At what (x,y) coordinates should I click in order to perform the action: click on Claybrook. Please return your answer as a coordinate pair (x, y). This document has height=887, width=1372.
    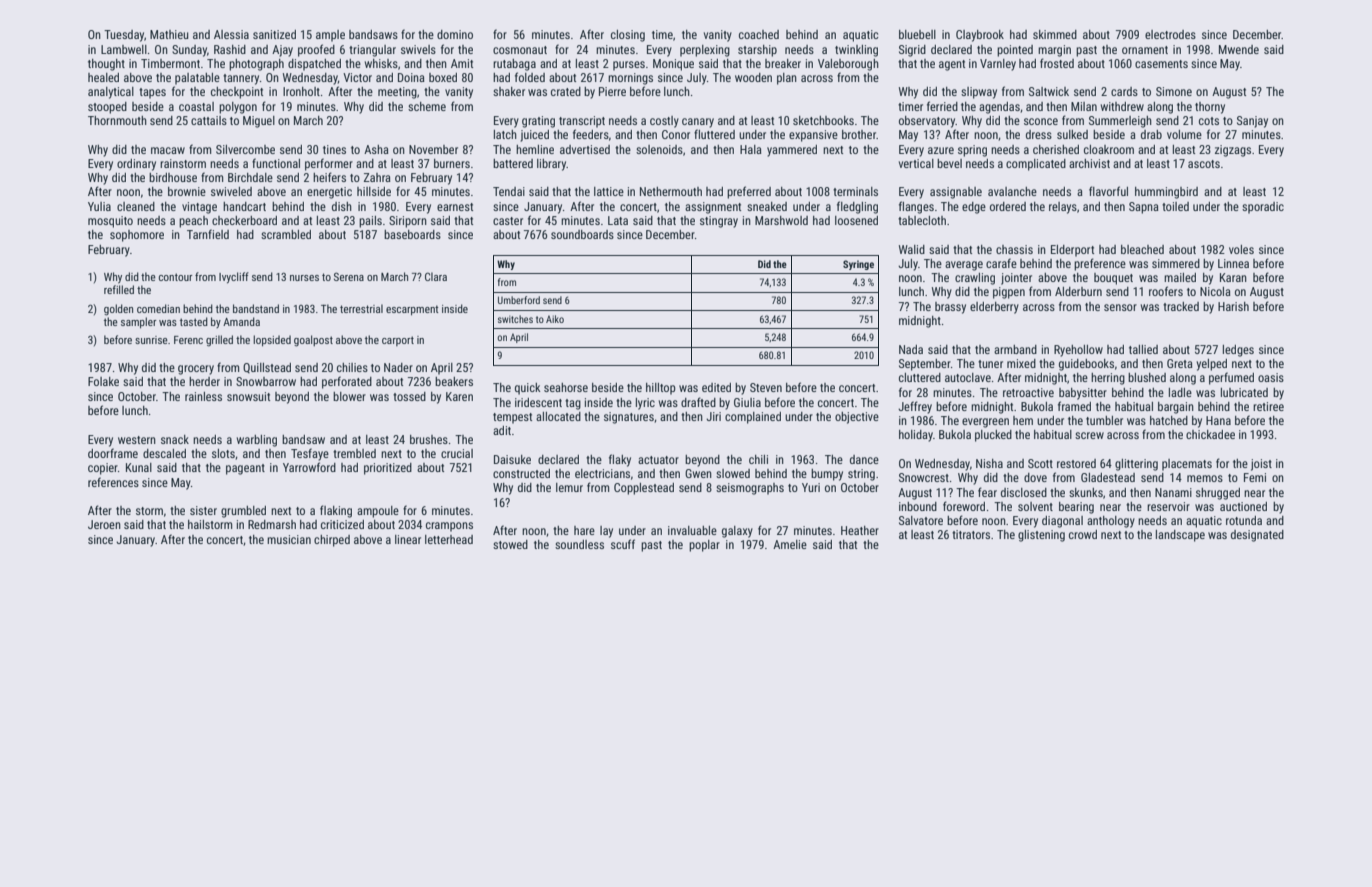
    Looking at the image, I should click on (980, 36).
